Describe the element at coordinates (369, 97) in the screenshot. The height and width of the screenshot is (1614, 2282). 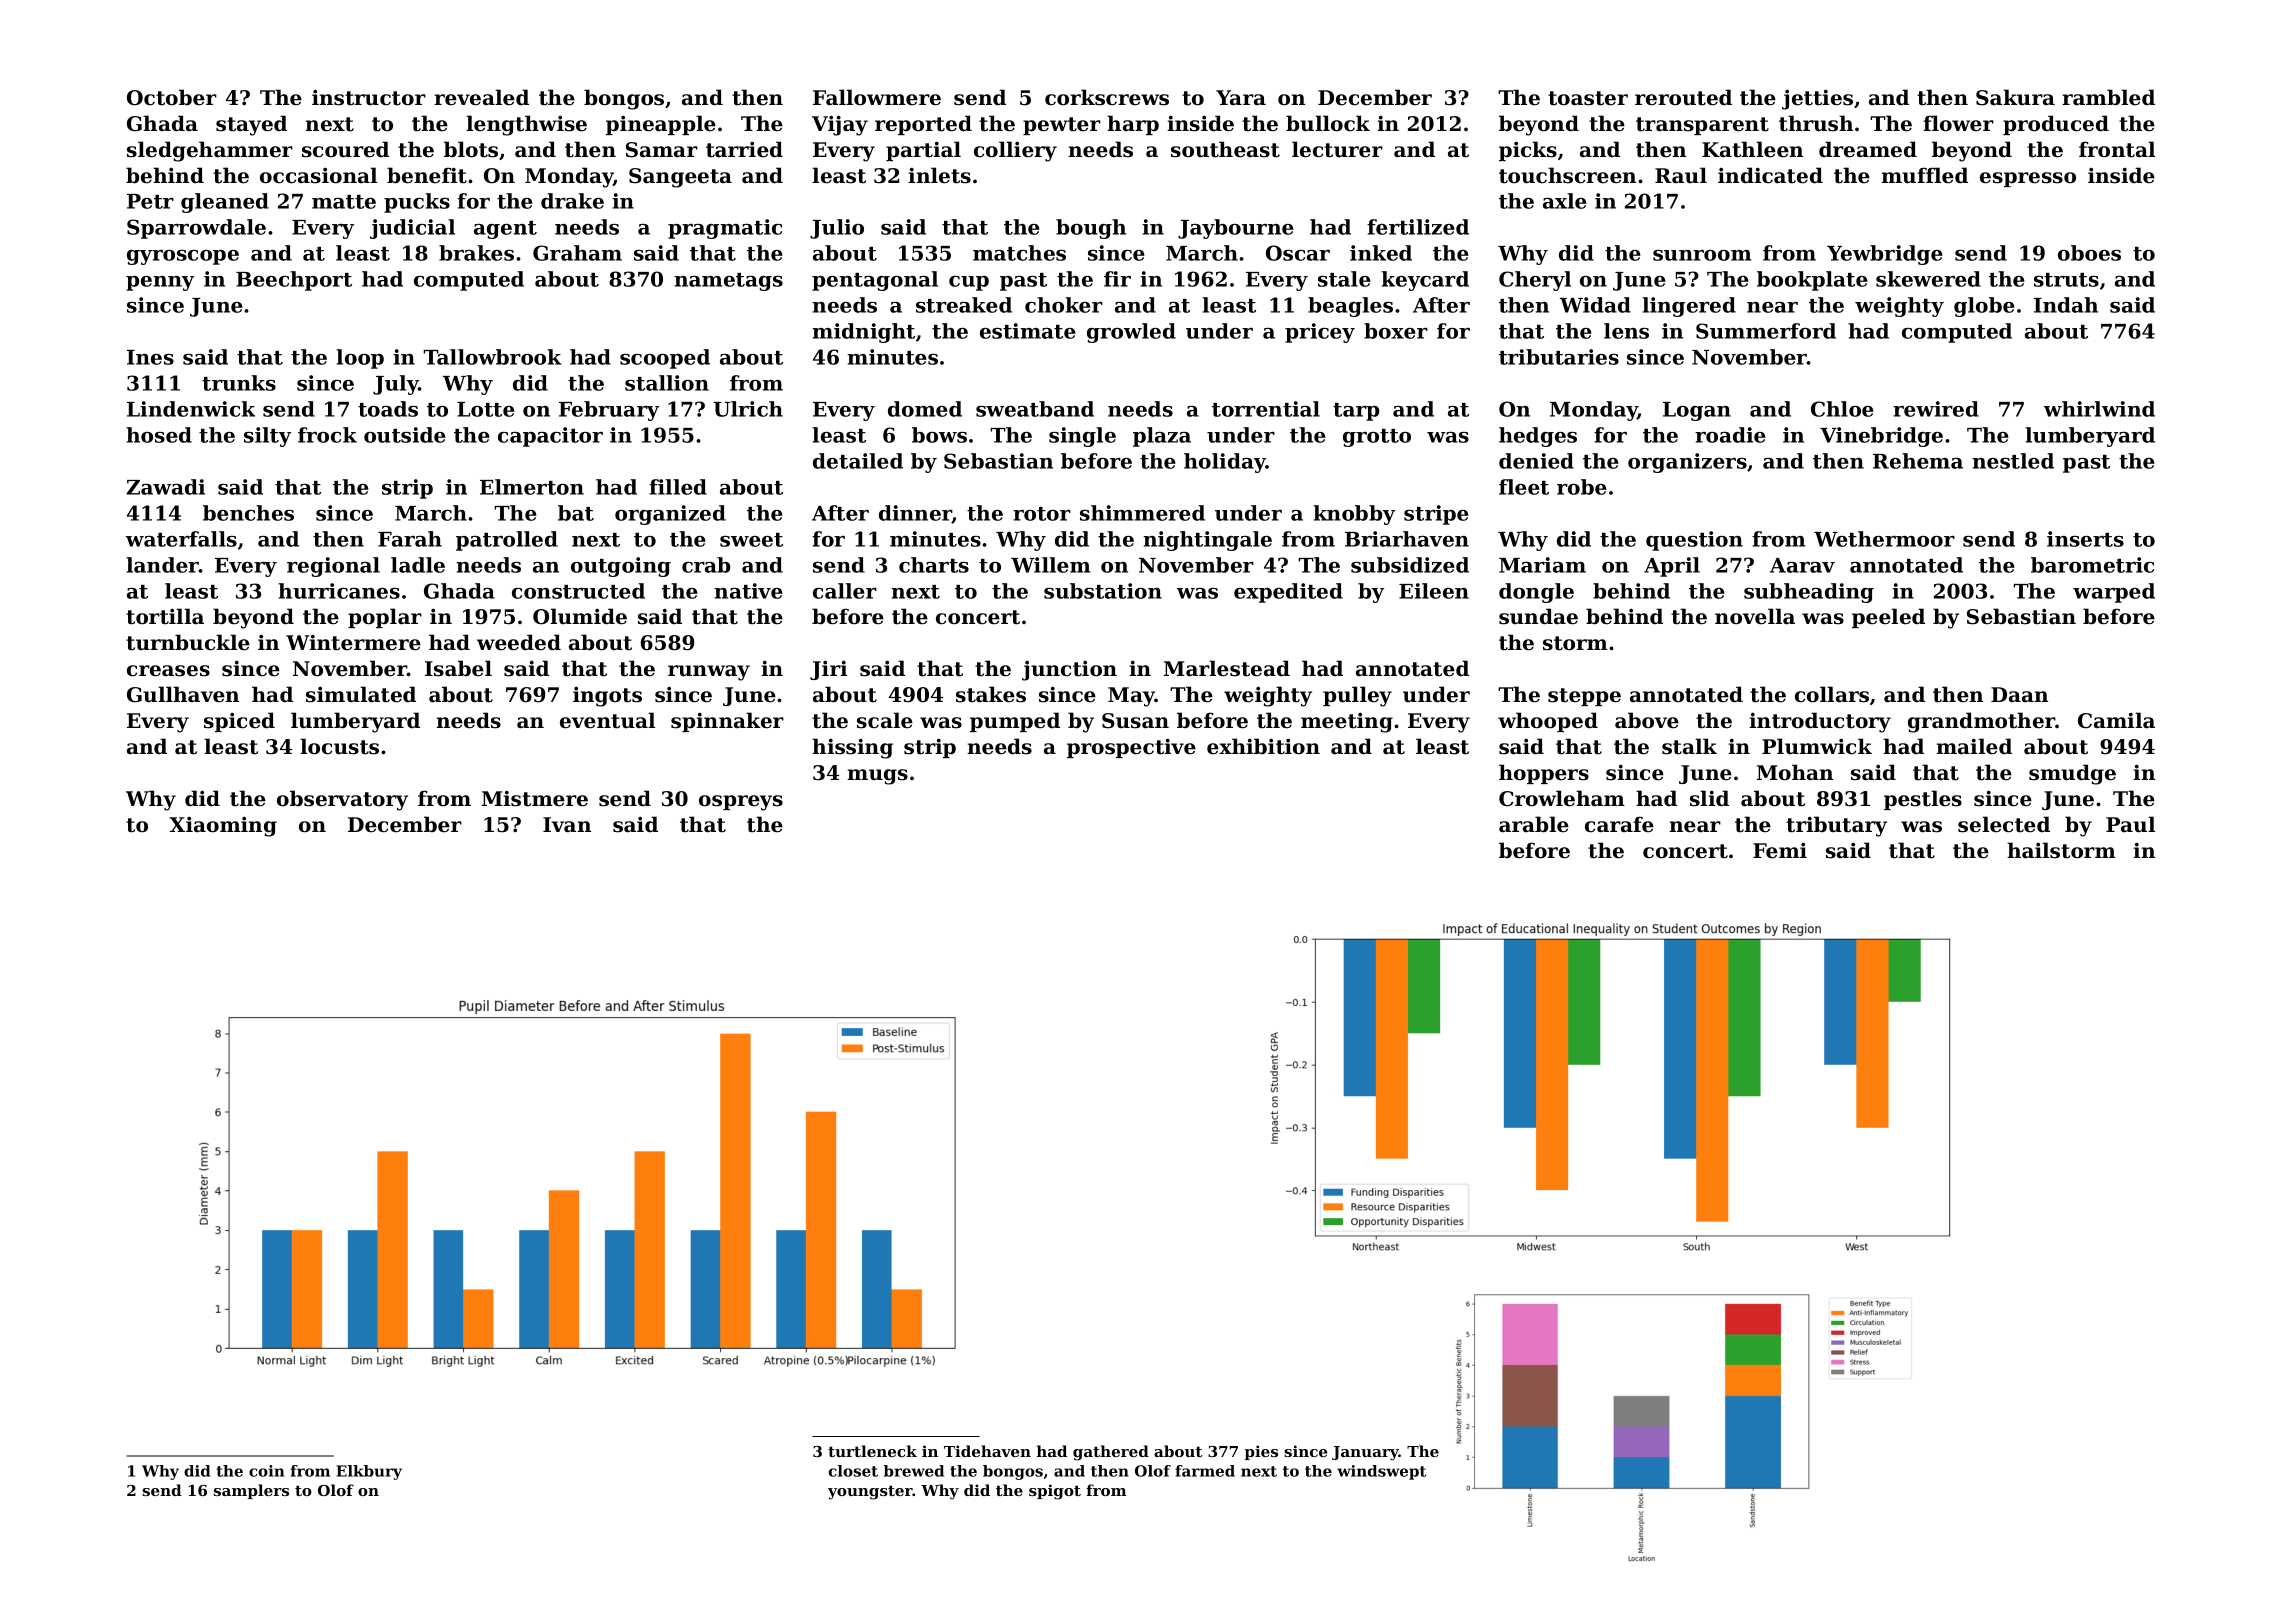
I see `instructor` at that location.
